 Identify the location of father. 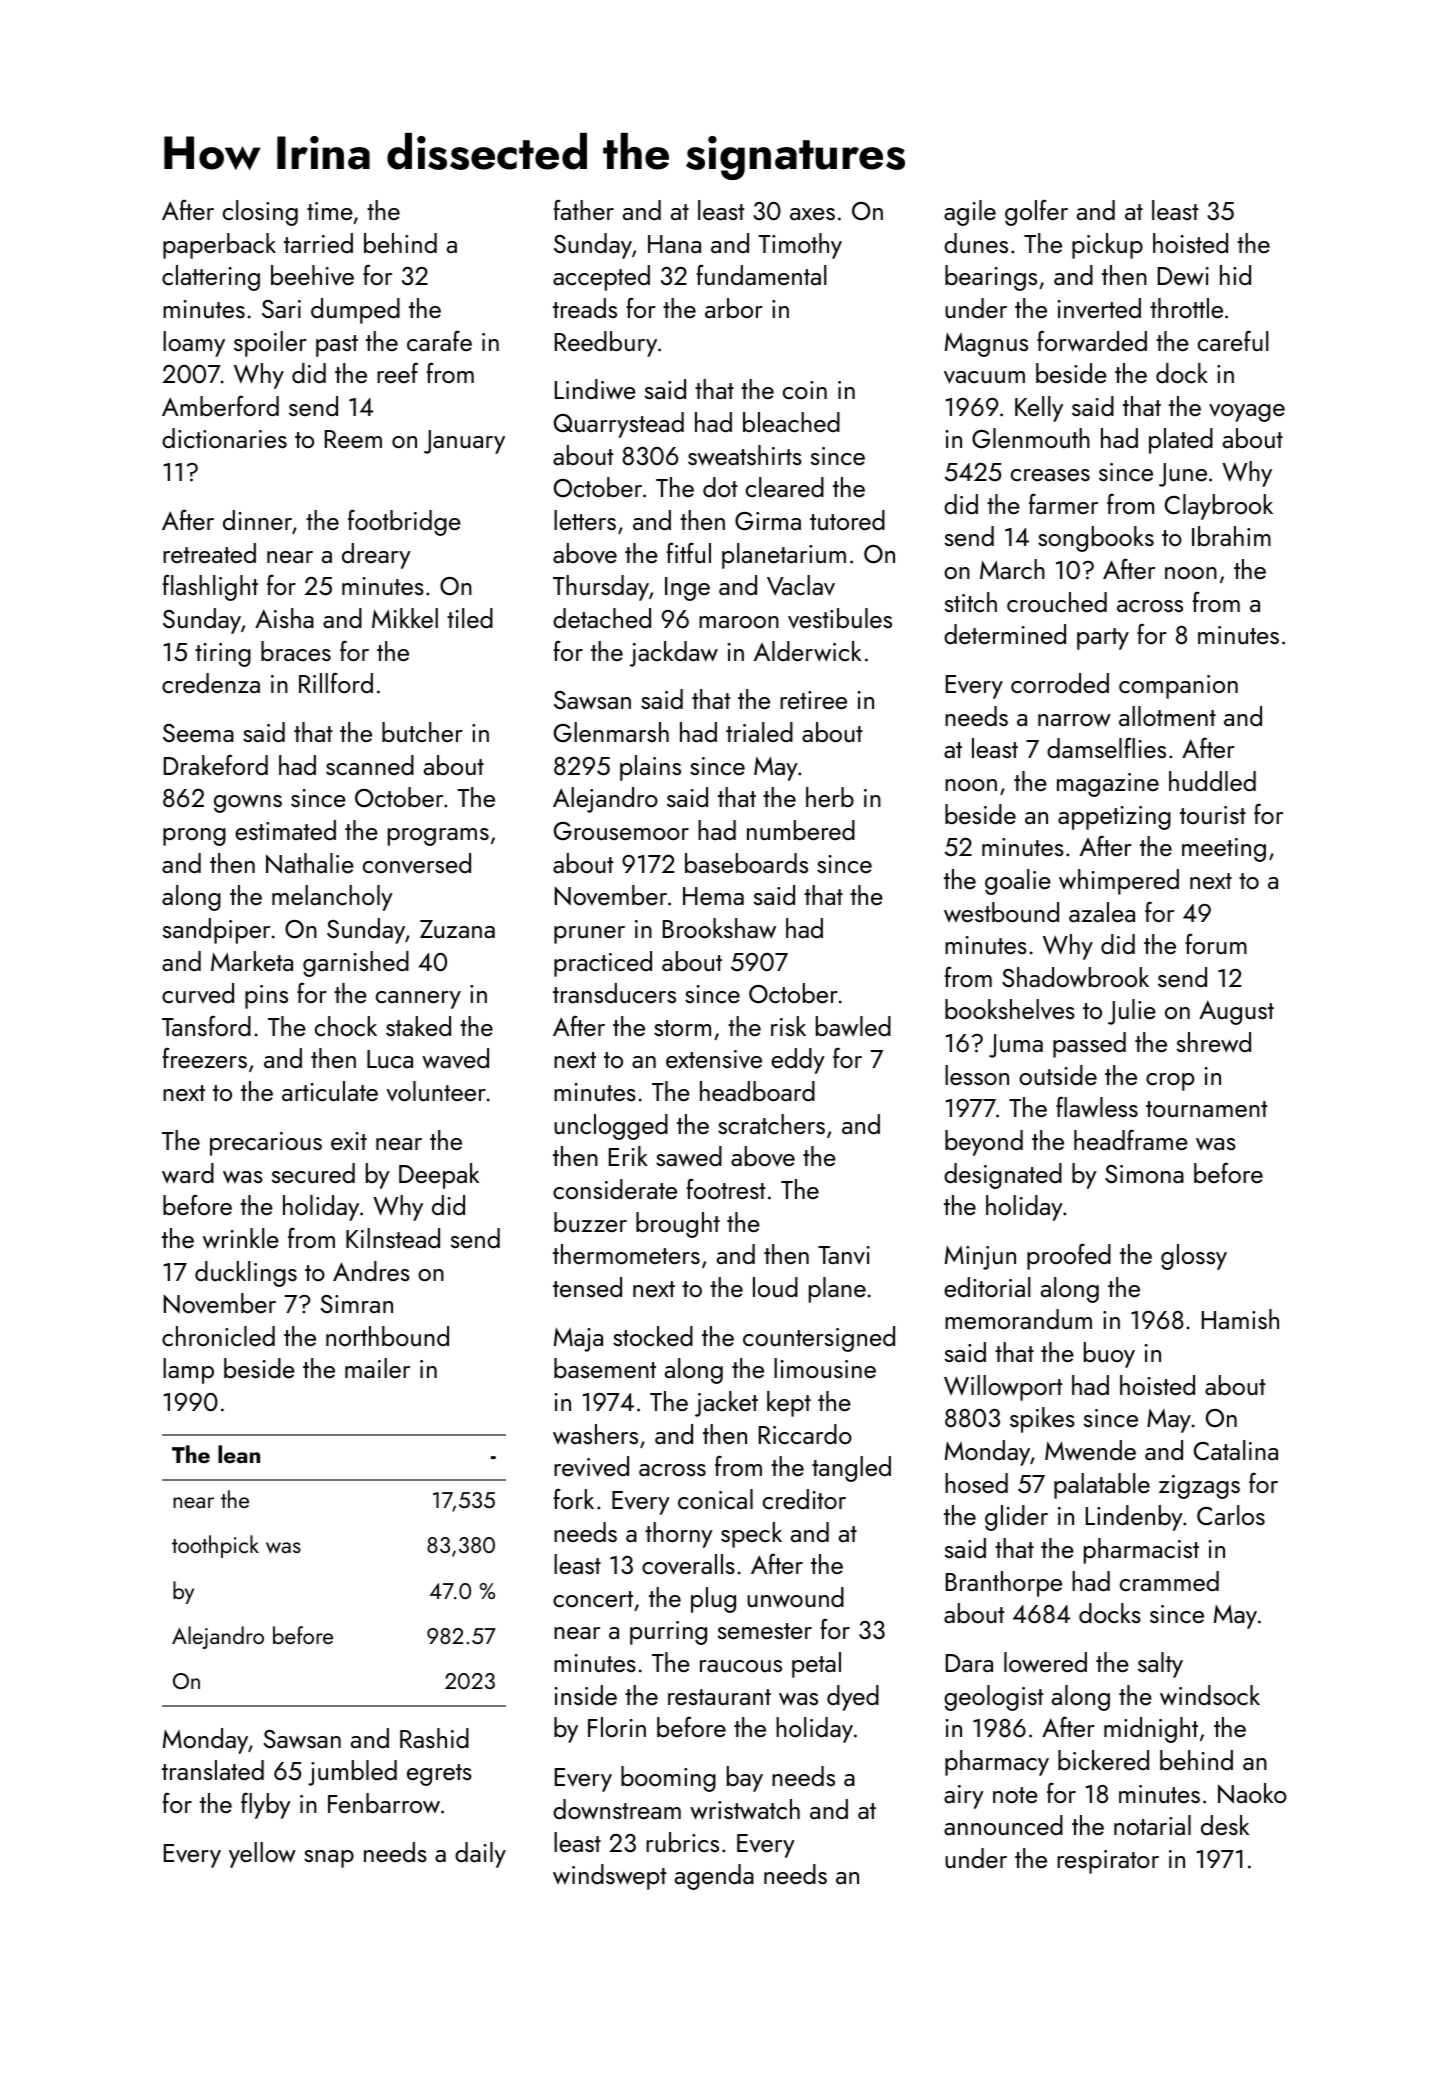
(584, 209).
